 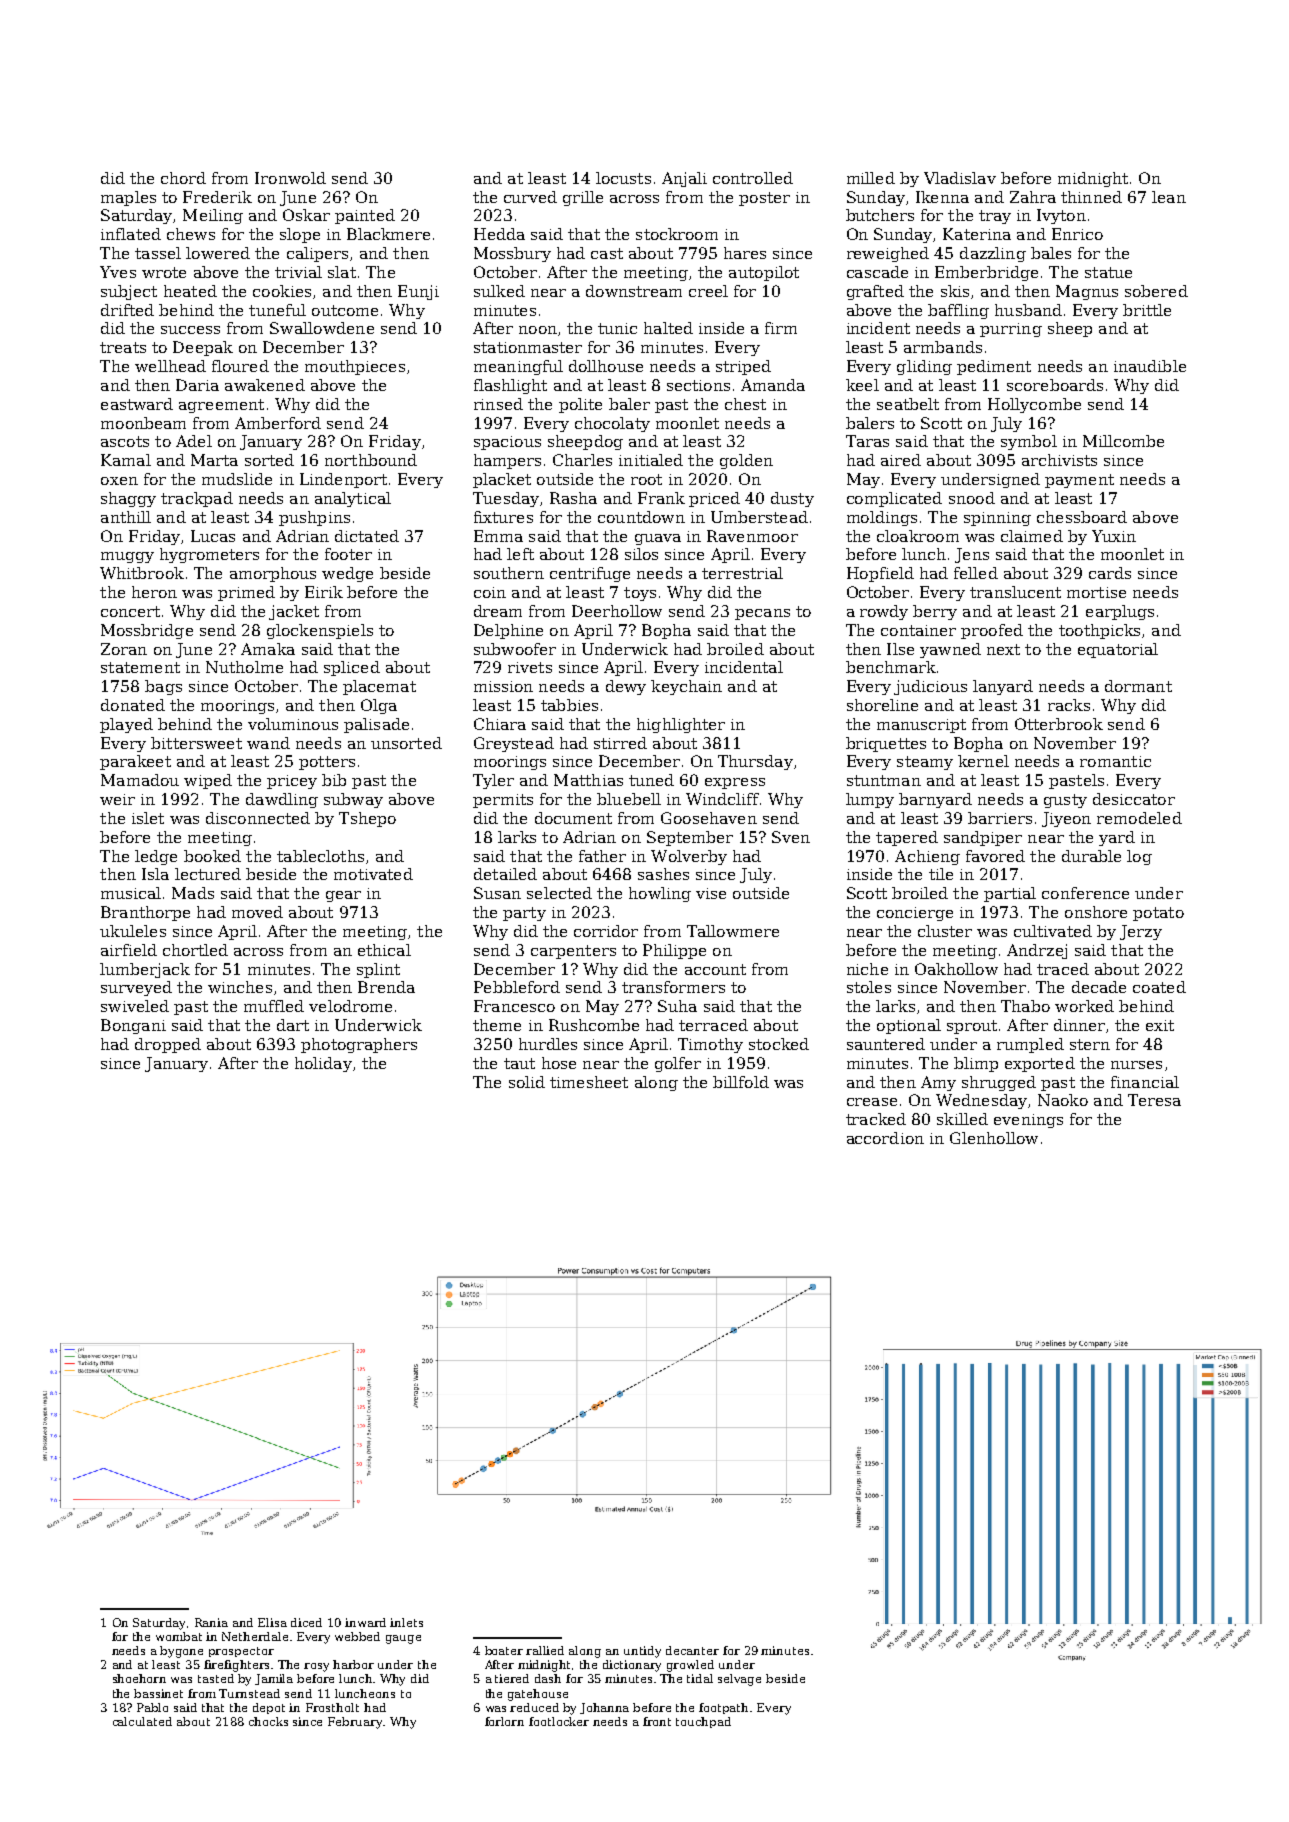 What do you see at coordinates (298, 272) in the document?
I see `trivial` at bounding box center [298, 272].
